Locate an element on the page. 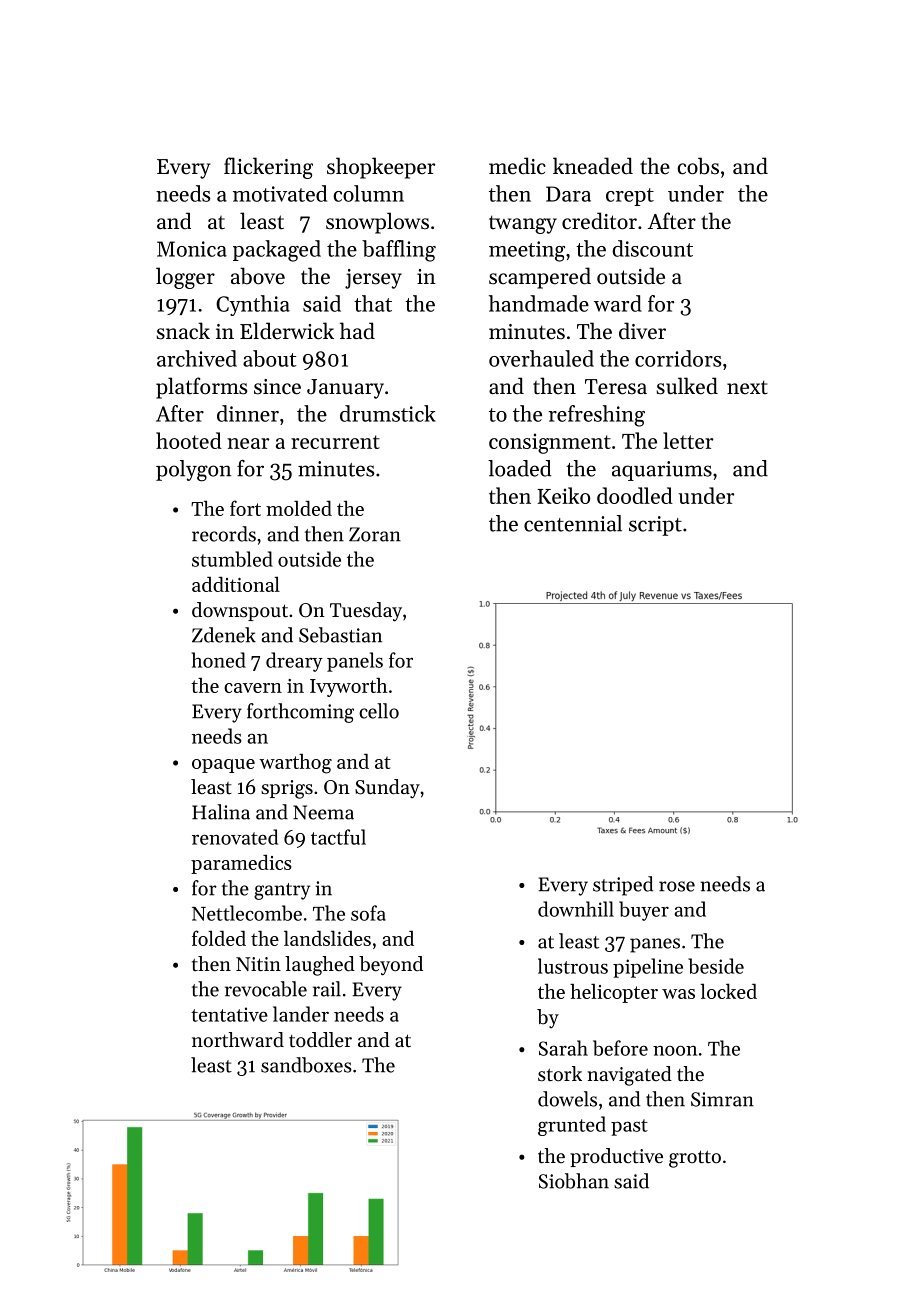 The image size is (924, 1311). drumstick is located at coordinates (388, 413).
